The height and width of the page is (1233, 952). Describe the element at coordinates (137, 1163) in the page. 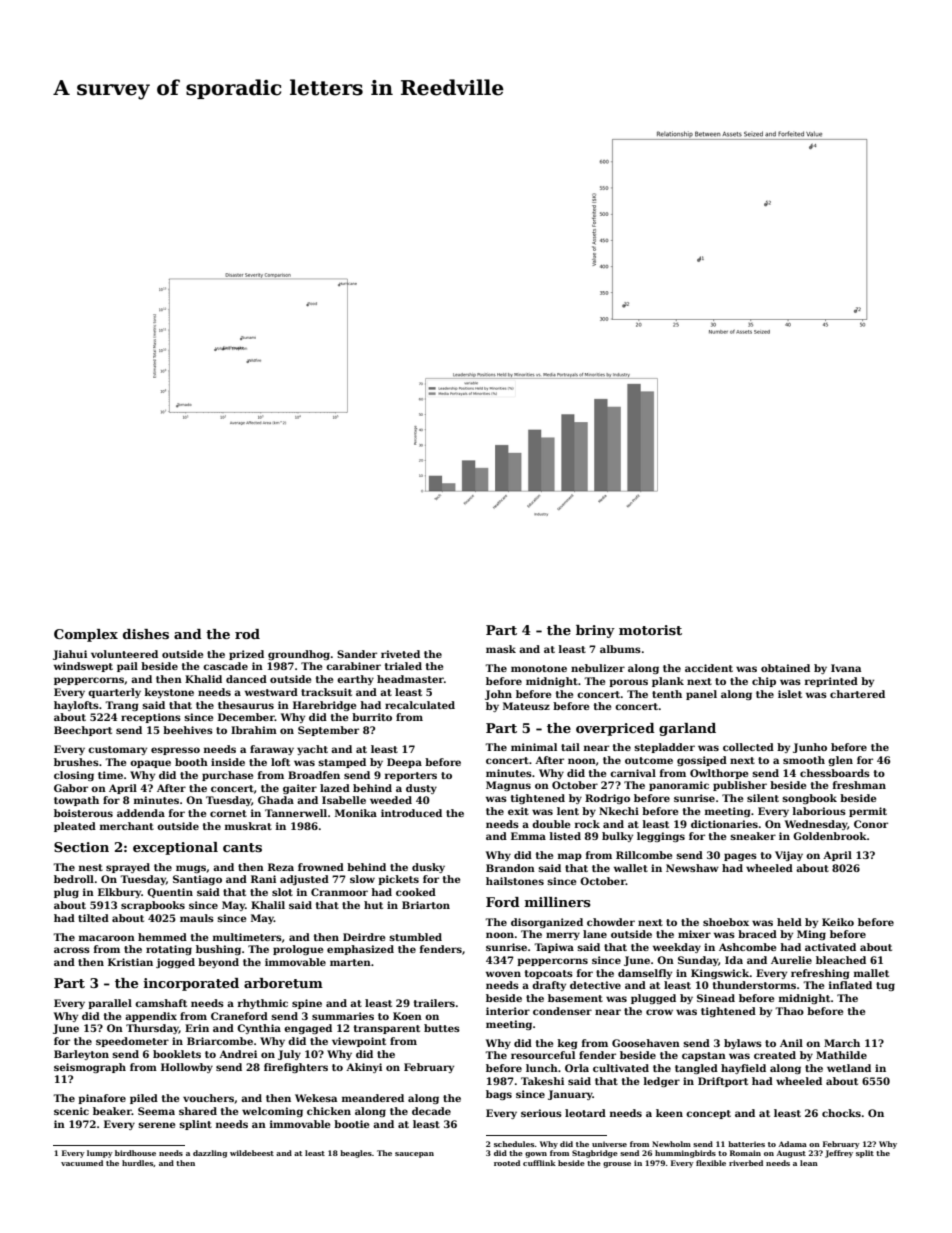

I see `hurdles` at that location.
